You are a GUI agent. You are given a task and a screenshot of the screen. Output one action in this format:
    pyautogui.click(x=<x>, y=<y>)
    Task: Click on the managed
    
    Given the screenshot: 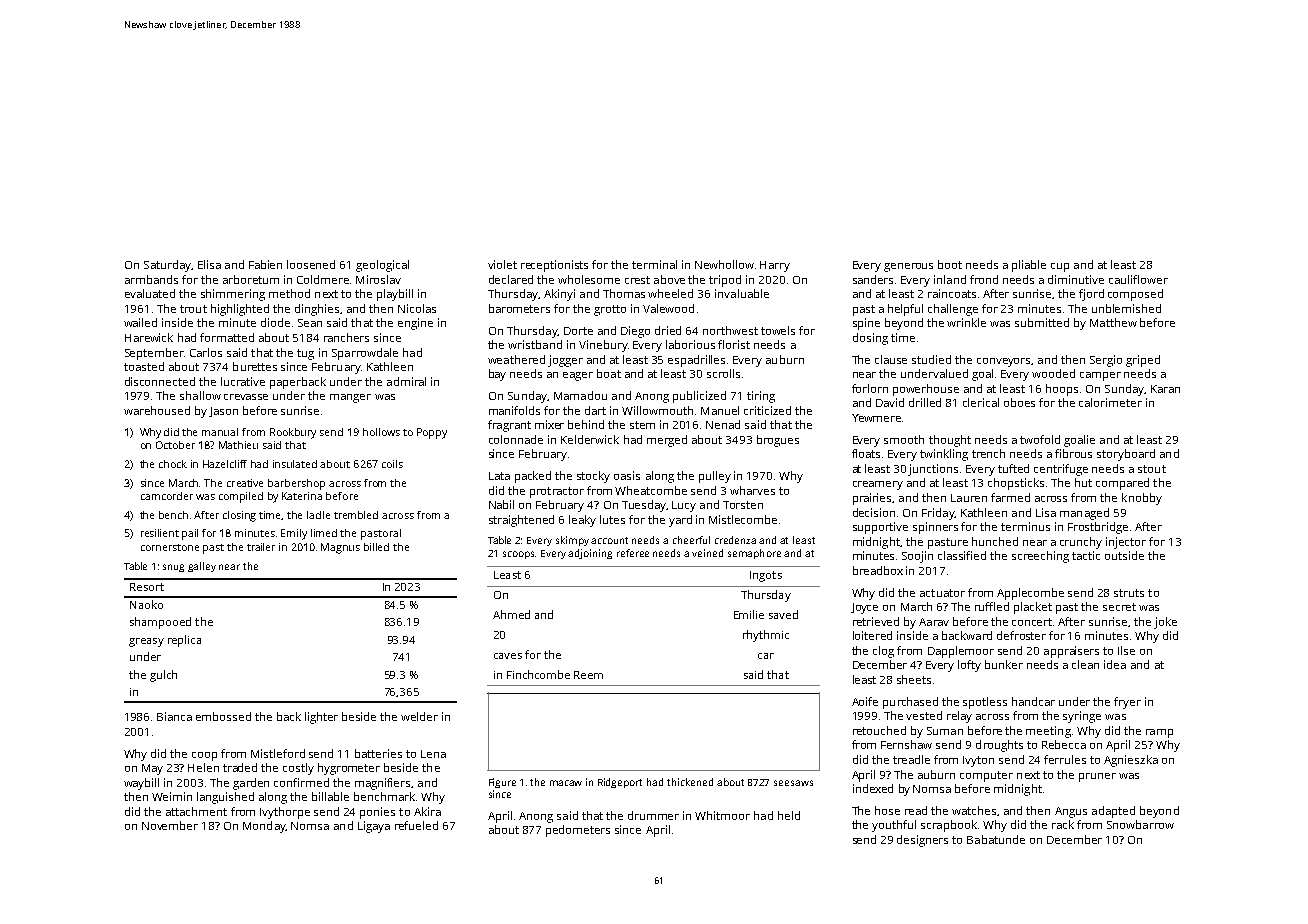 What is the action you would take?
    pyautogui.click(x=1084, y=514)
